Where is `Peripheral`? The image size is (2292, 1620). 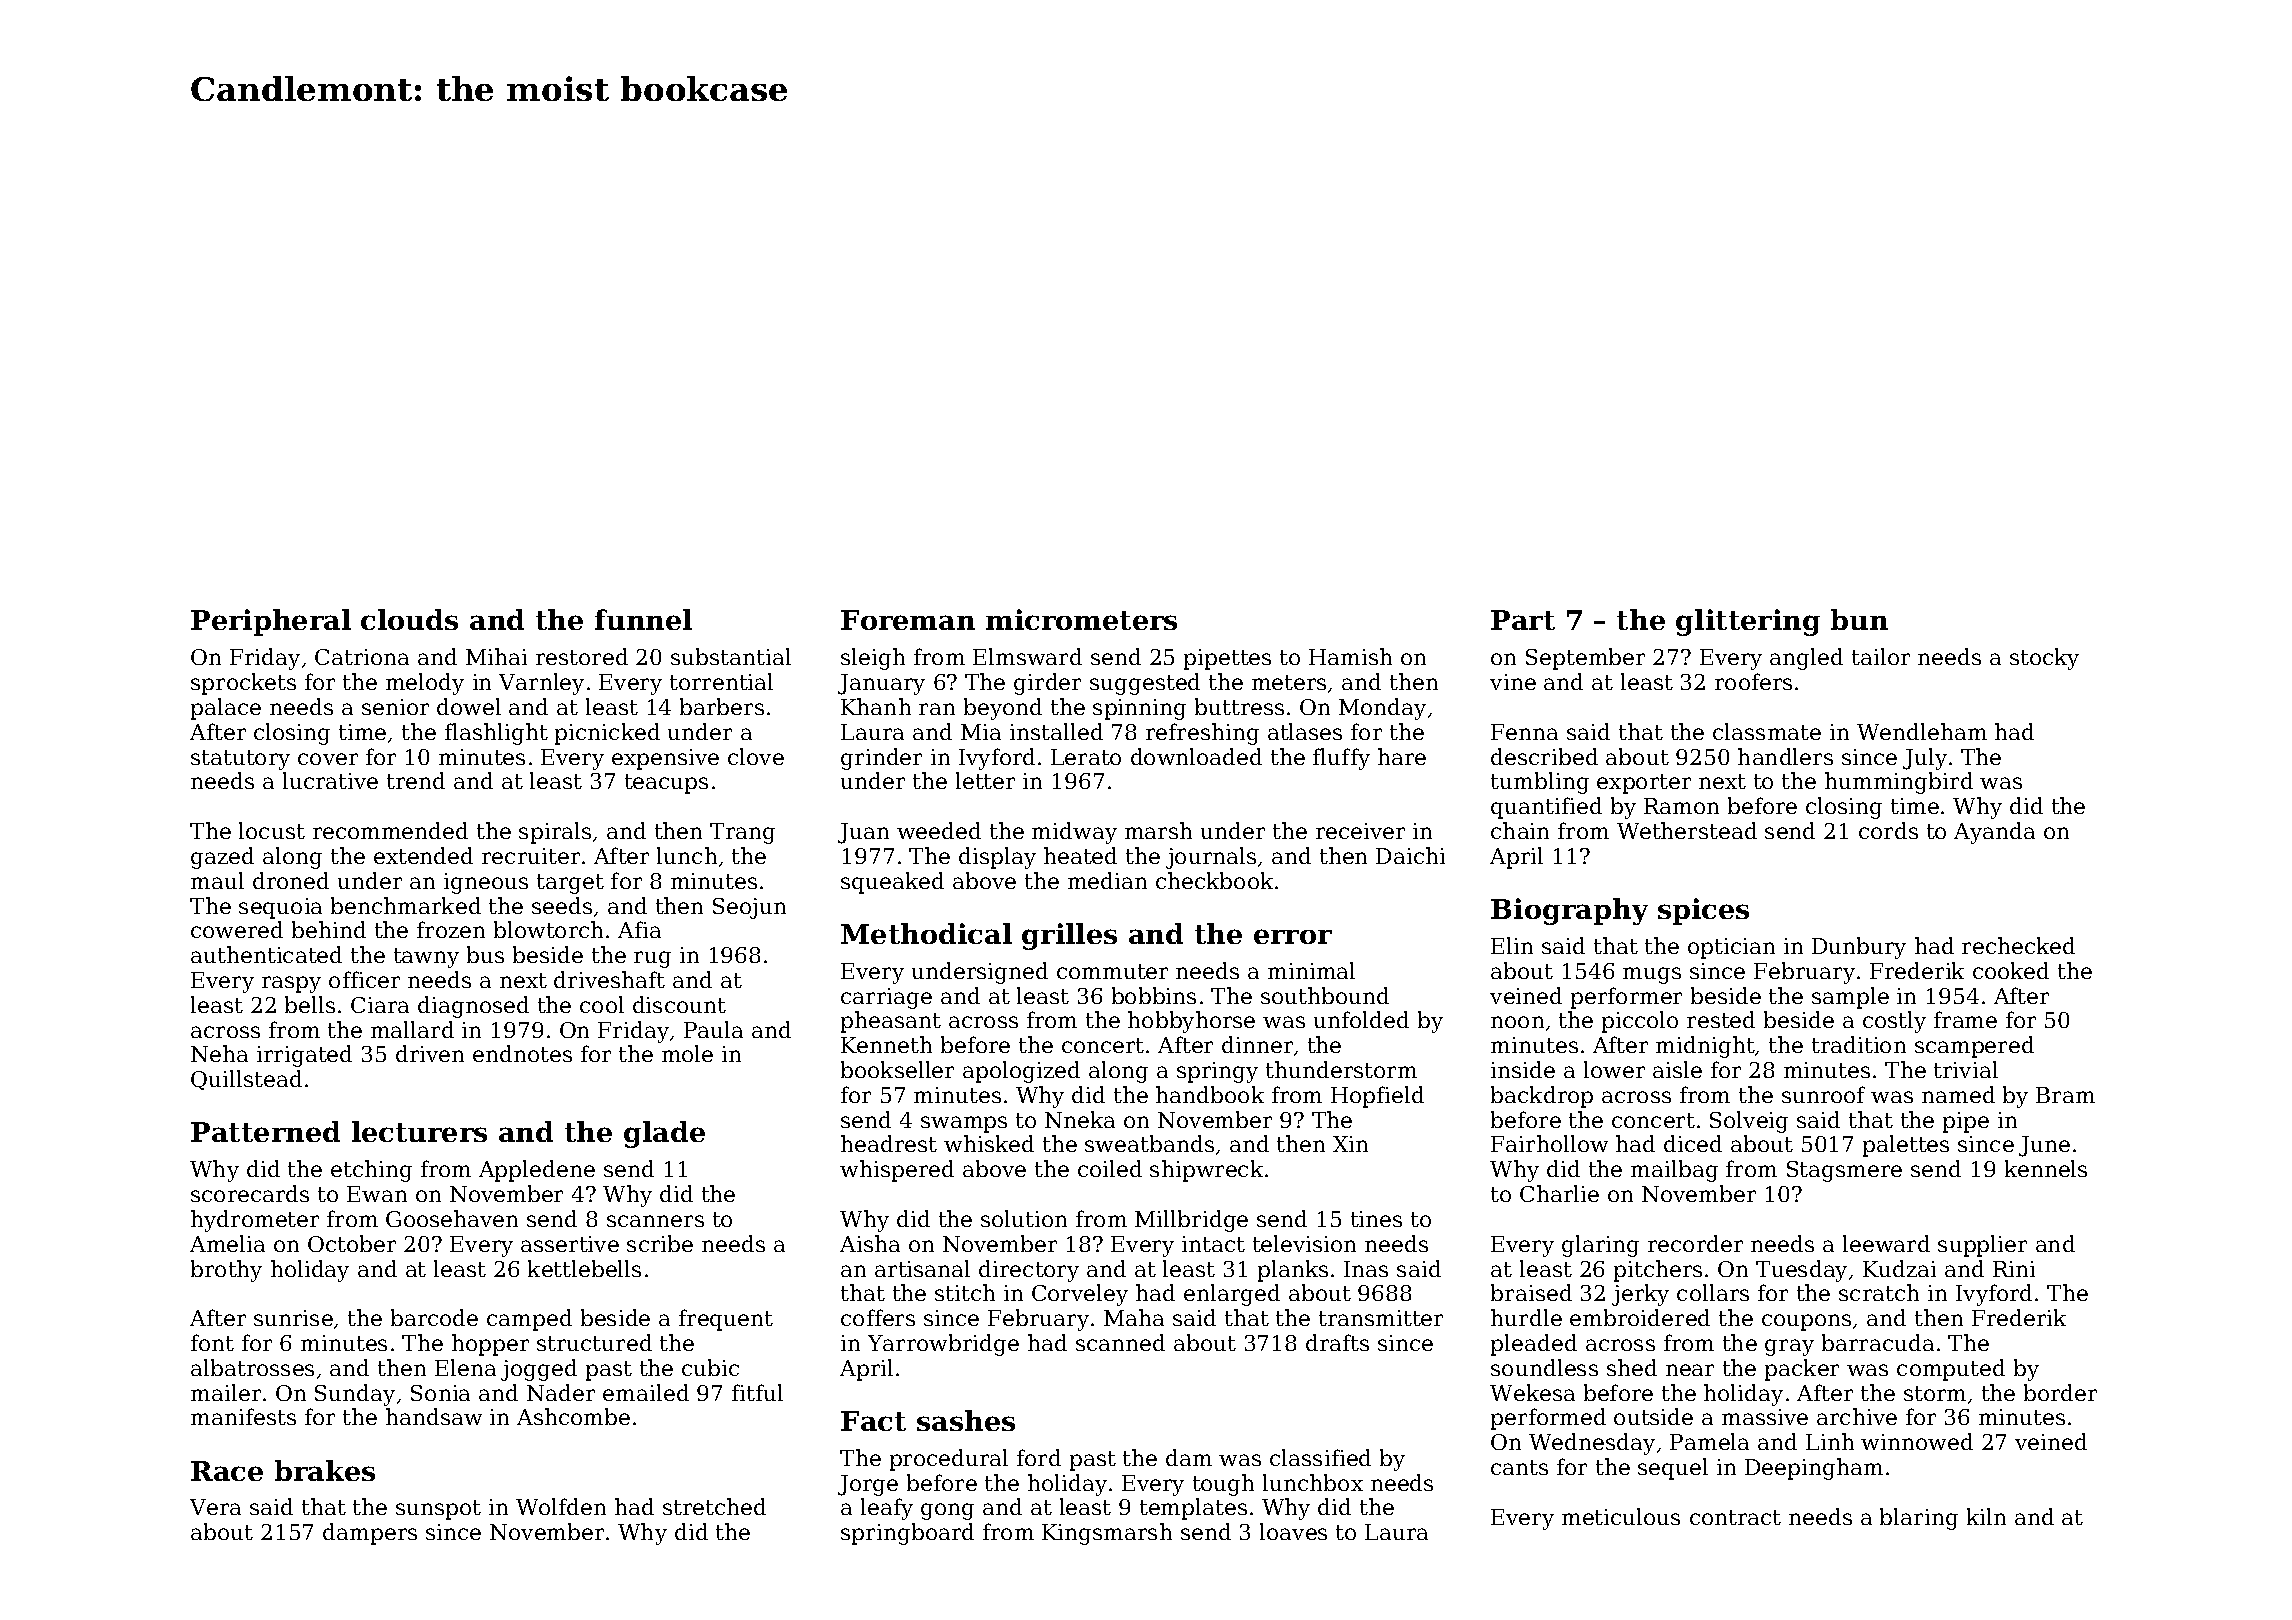
Peripheral is located at coordinates (271, 622).
